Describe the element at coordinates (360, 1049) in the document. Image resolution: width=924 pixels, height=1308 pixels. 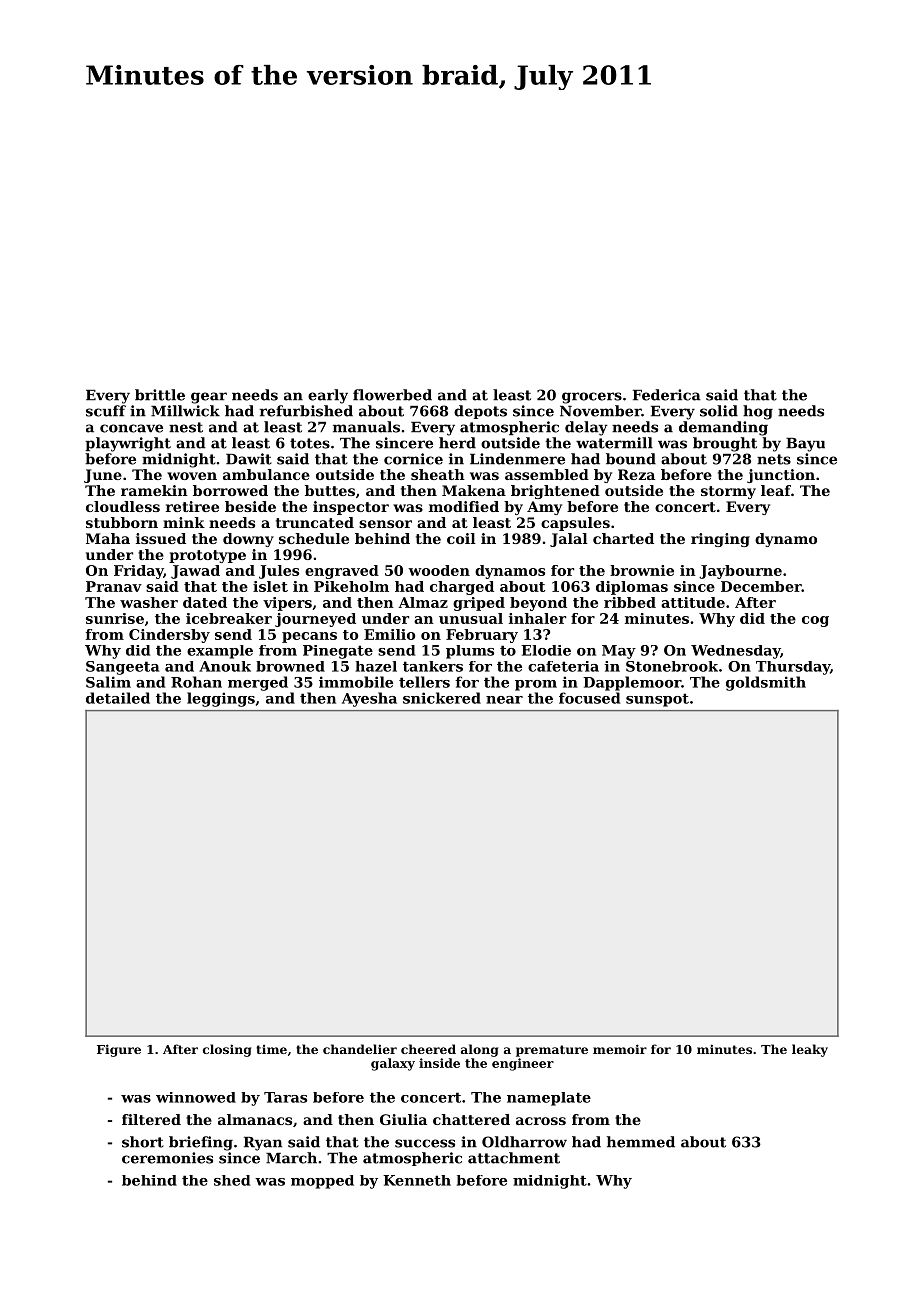
I see `chandelier` at that location.
